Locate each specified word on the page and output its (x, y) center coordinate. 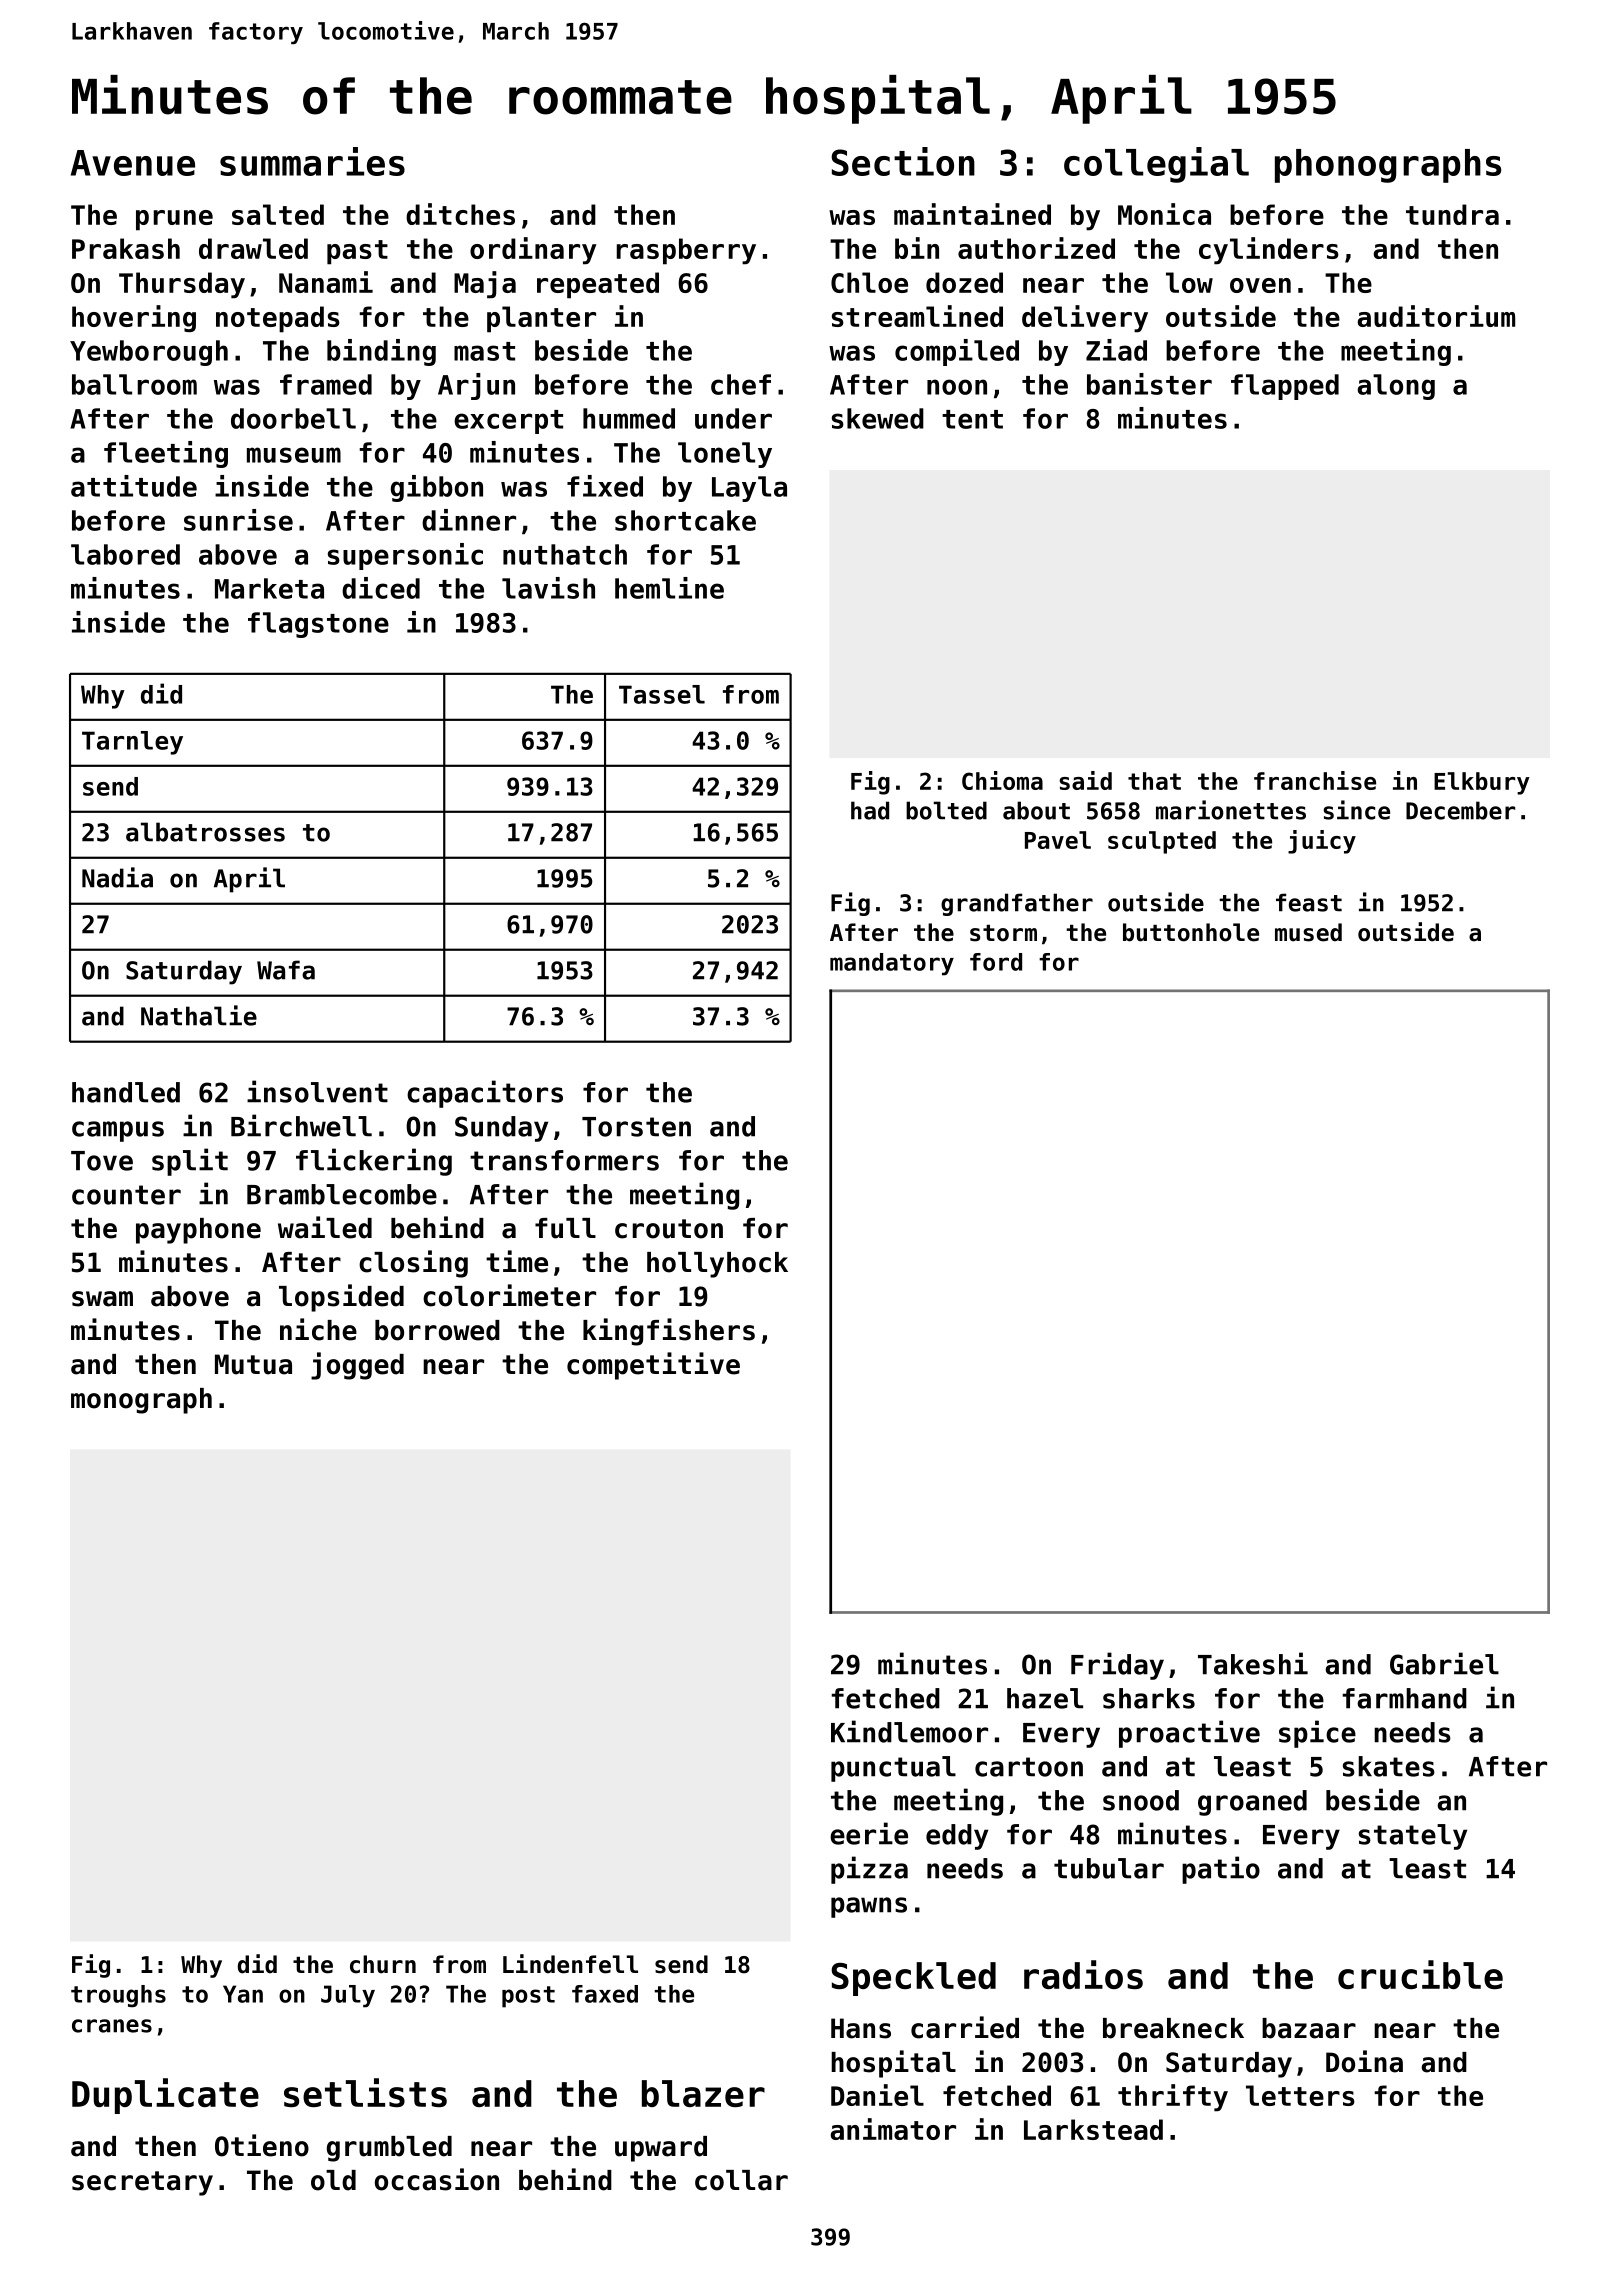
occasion (437, 2179)
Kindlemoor (909, 1731)
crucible (1420, 1974)
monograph (141, 1401)
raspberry (686, 251)
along (1396, 387)
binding (381, 352)
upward (661, 2149)
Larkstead (1093, 2129)
